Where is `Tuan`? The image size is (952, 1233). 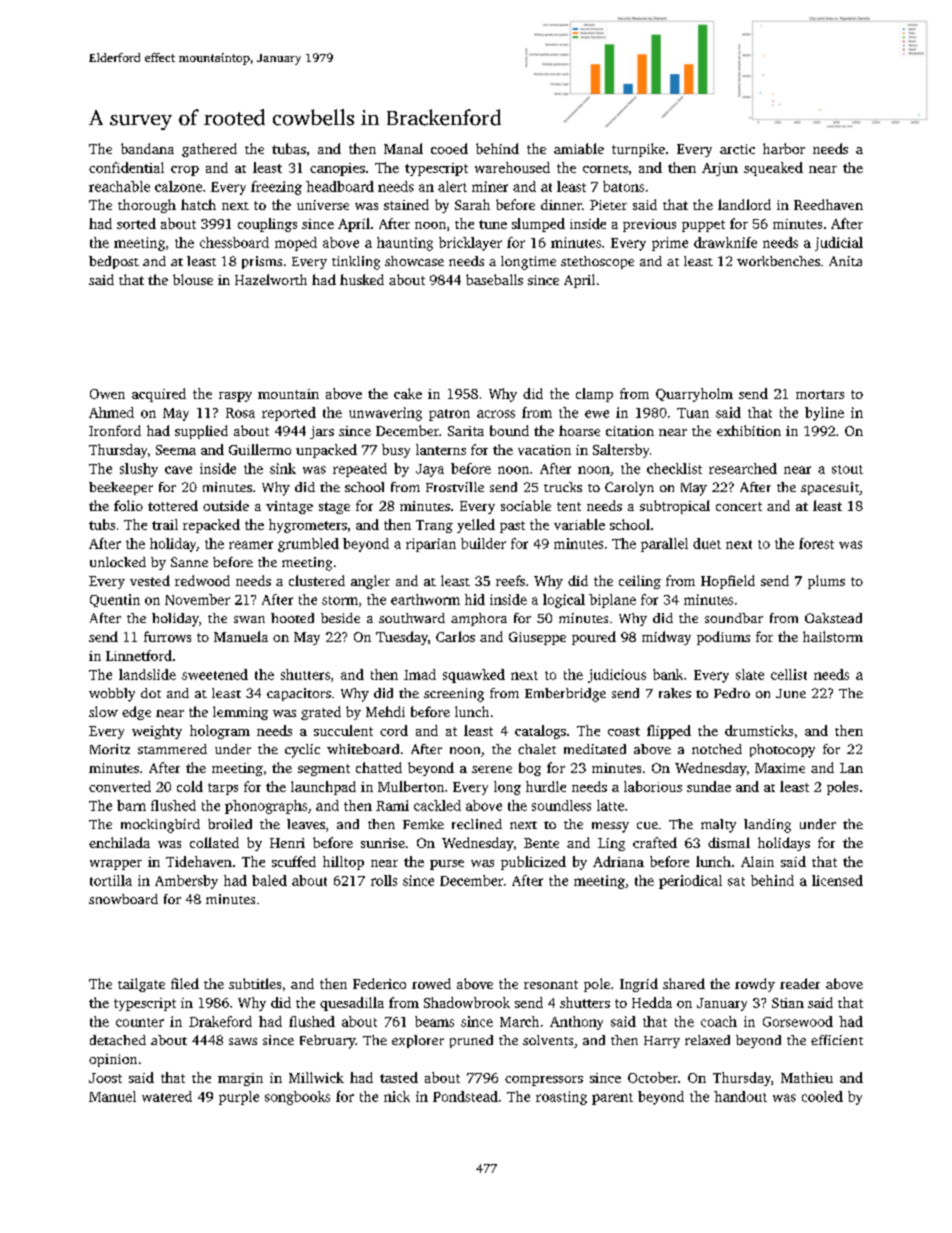 Tuan is located at coordinates (693, 413).
